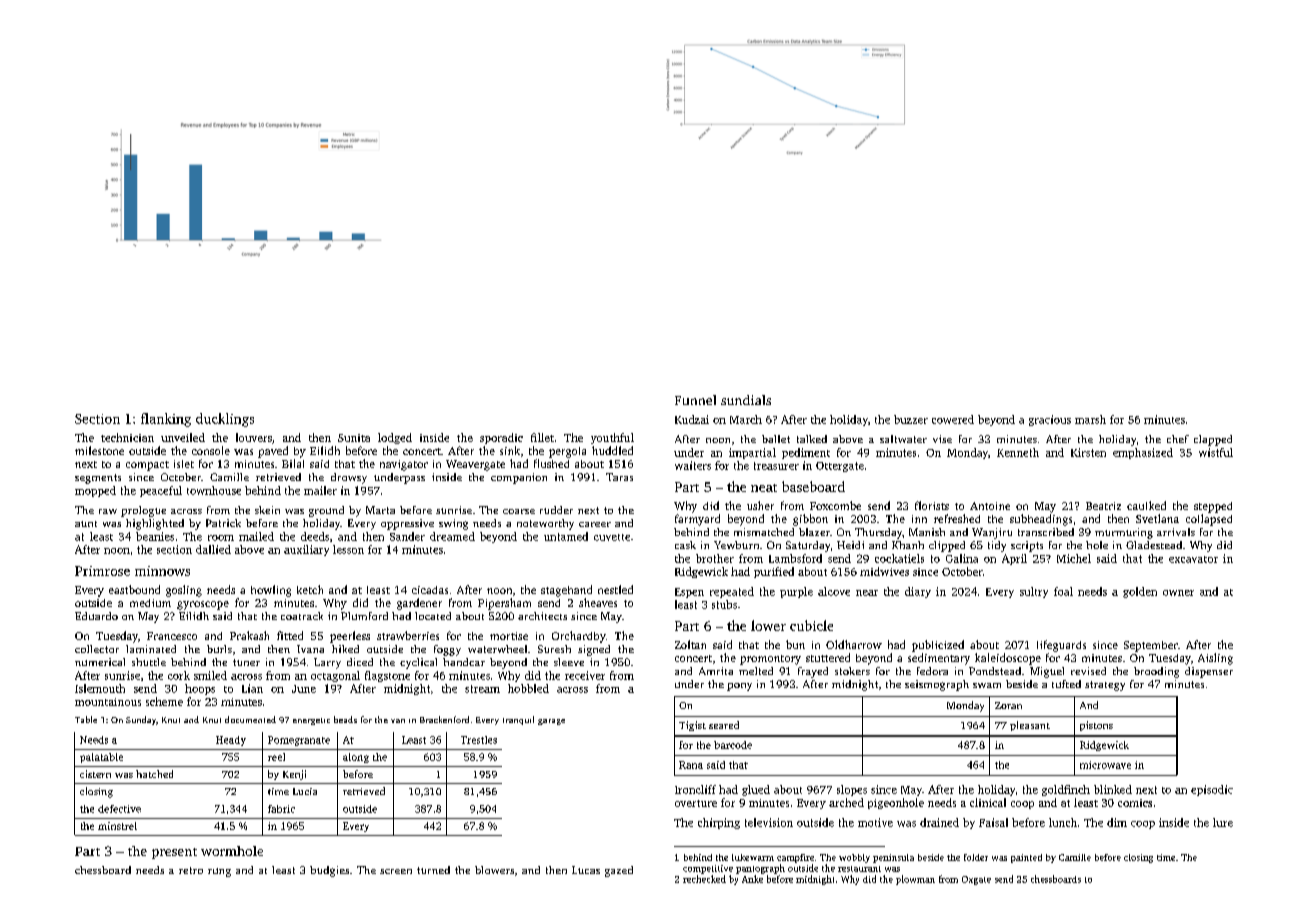  What do you see at coordinates (225, 420) in the image?
I see `ducklings` at bounding box center [225, 420].
